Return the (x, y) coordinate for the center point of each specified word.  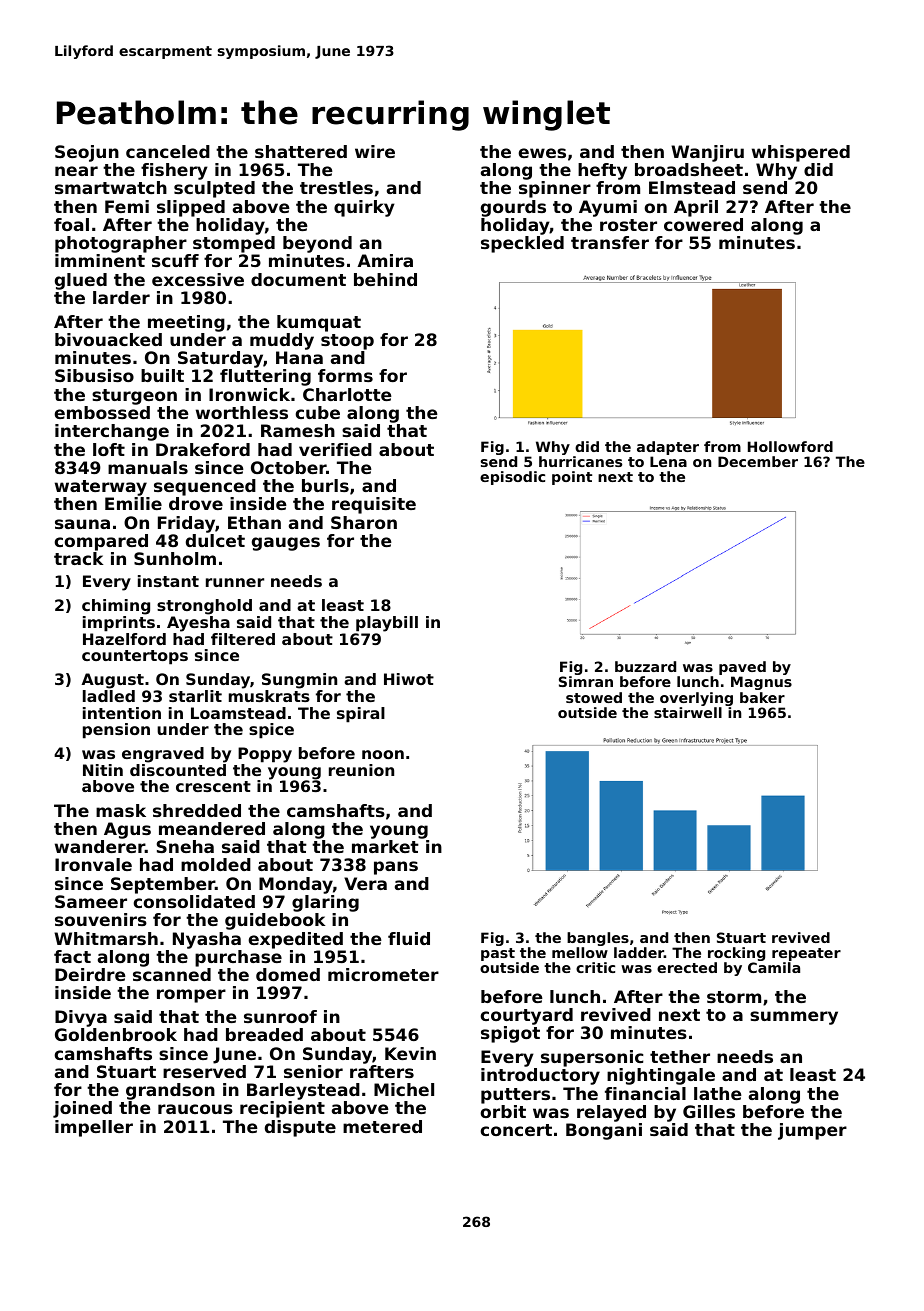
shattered (301, 151)
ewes (542, 153)
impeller (94, 1128)
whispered (801, 153)
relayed (611, 1113)
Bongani (604, 1131)
